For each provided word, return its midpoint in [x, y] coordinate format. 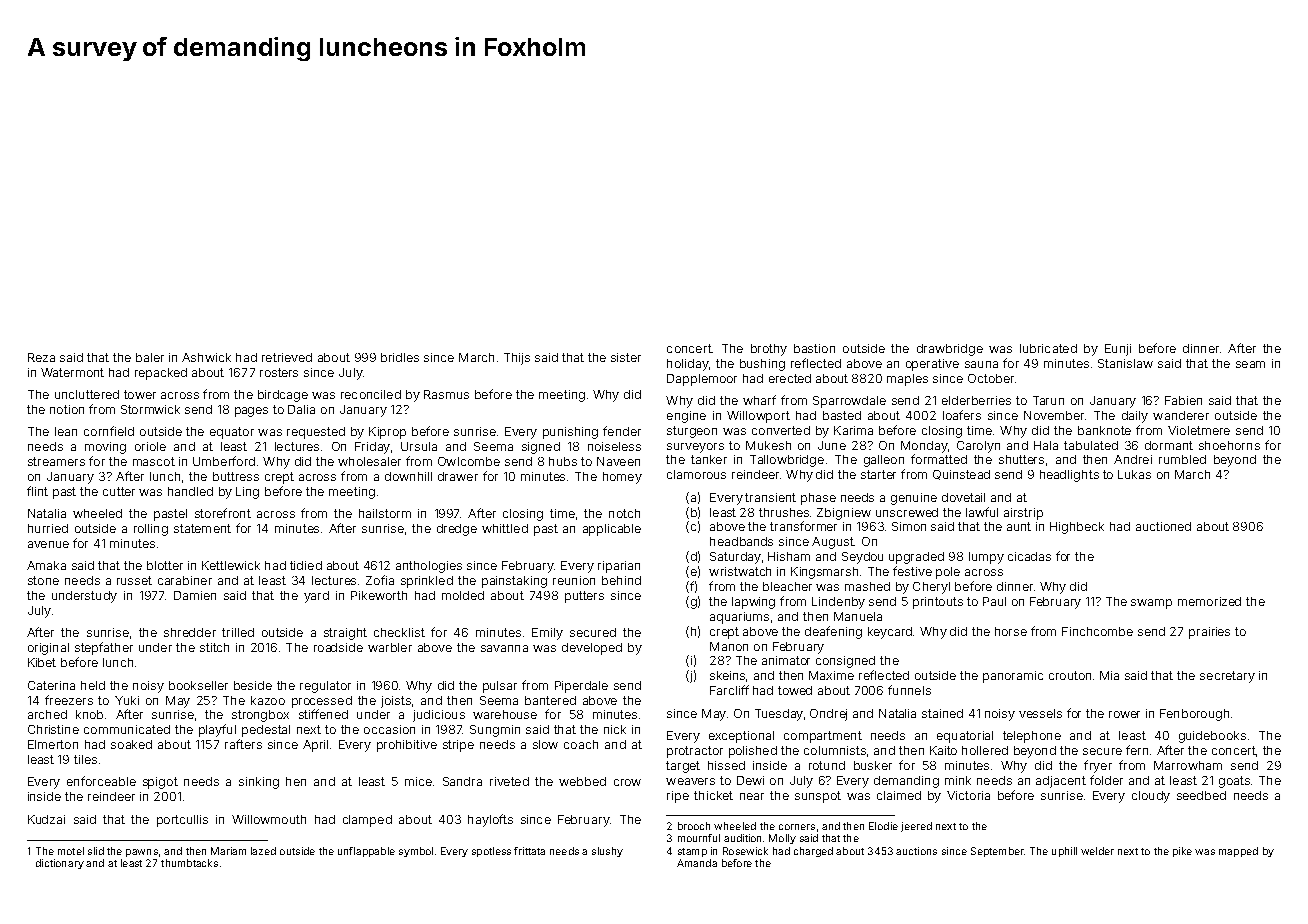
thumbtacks [189, 863]
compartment [823, 737]
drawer [458, 476]
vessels [1040, 713]
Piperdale [581, 687]
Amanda [697, 863]
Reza [41, 357]
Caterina [51, 685]
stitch [214, 647]
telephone [1032, 737]
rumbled [1182, 459]
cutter [119, 491]
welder [1097, 851]
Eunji [1118, 350]
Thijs [517, 359]
